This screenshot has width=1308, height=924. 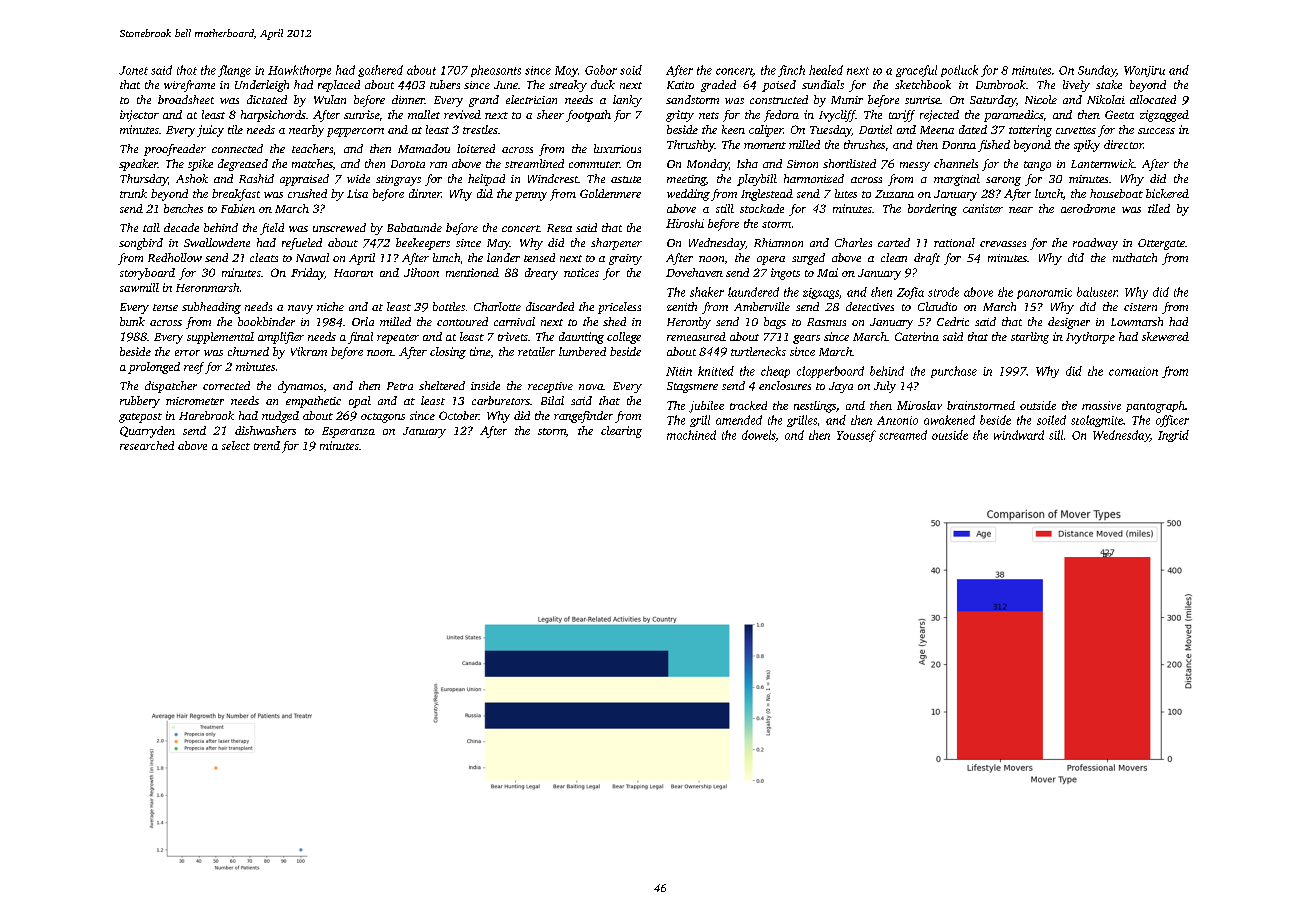 I want to click on lanky, so click(x=627, y=101).
